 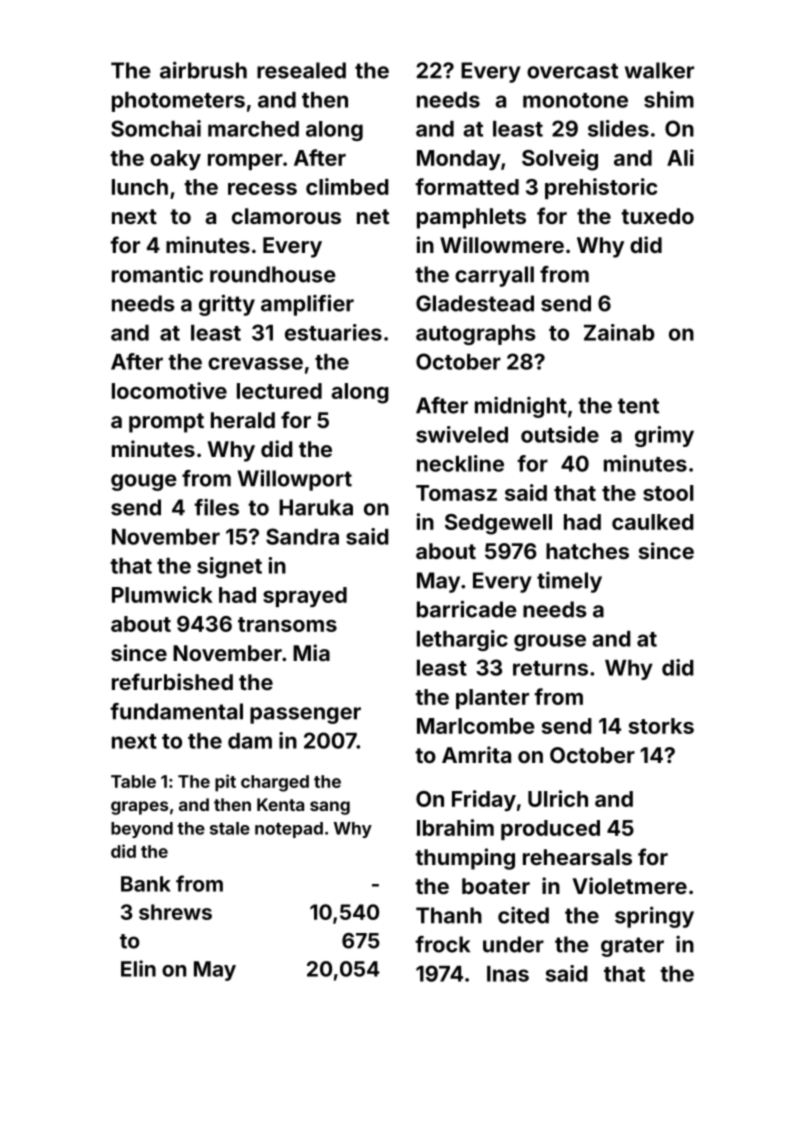 What do you see at coordinates (558, 798) in the screenshot?
I see `Ulrich` at bounding box center [558, 798].
